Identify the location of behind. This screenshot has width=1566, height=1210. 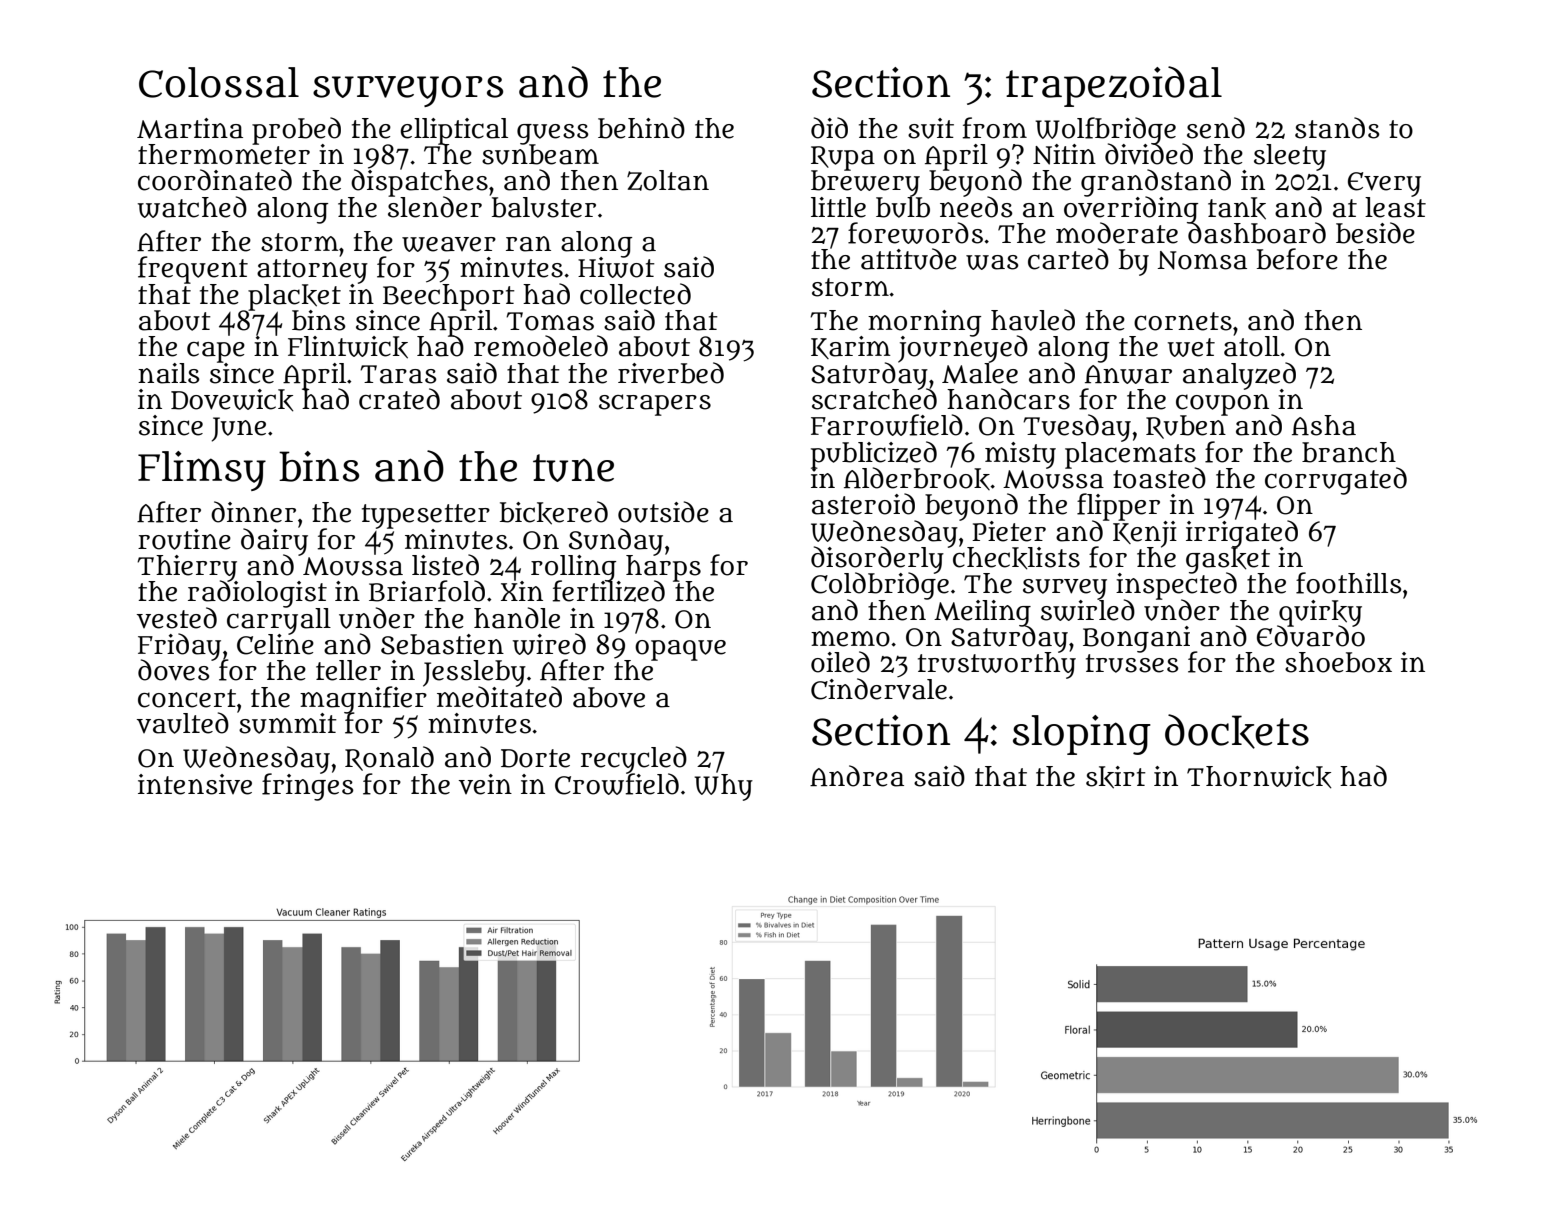
(641, 128).
